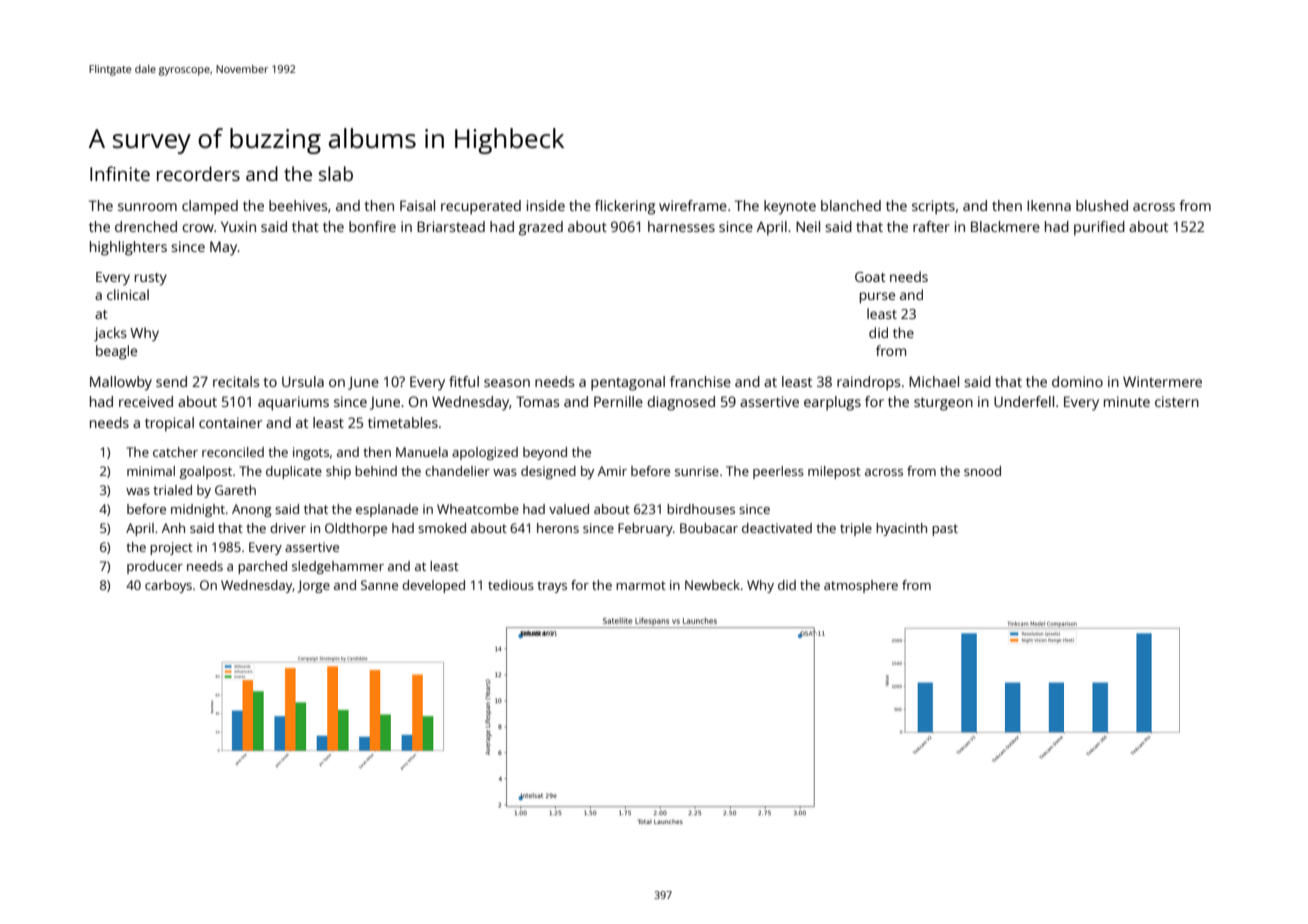 The width and height of the document is (1308, 924). I want to click on catcher, so click(175, 452).
